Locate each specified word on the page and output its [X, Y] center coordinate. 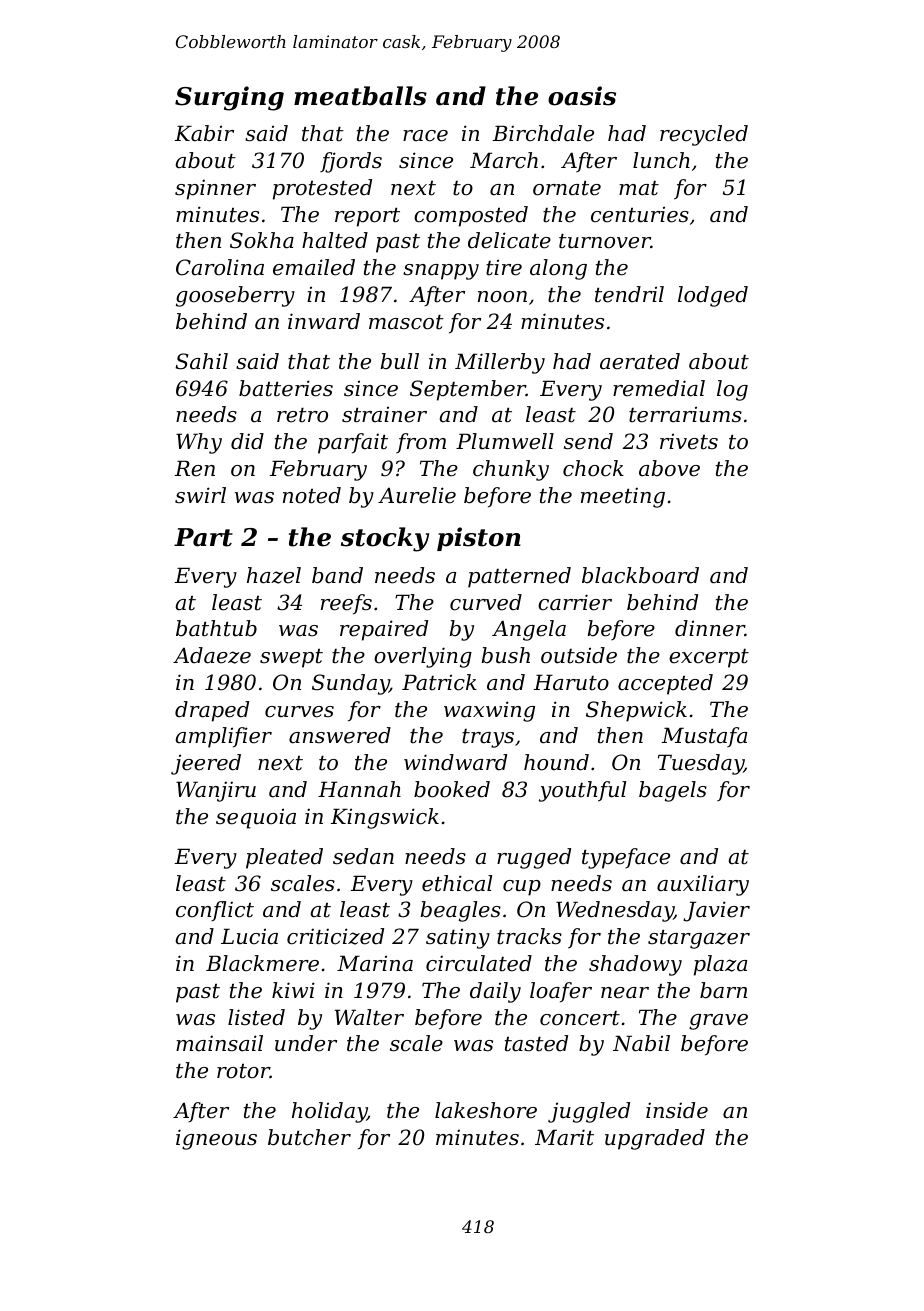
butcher [309, 1137]
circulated [479, 963]
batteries [286, 388]
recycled [704, 135]
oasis [582, 96]
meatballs [360, 96]
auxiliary [703, 885]
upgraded [655, 1139]
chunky [511, 470]
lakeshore [486, 1110]
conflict [215, 911]
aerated [640, 361]
